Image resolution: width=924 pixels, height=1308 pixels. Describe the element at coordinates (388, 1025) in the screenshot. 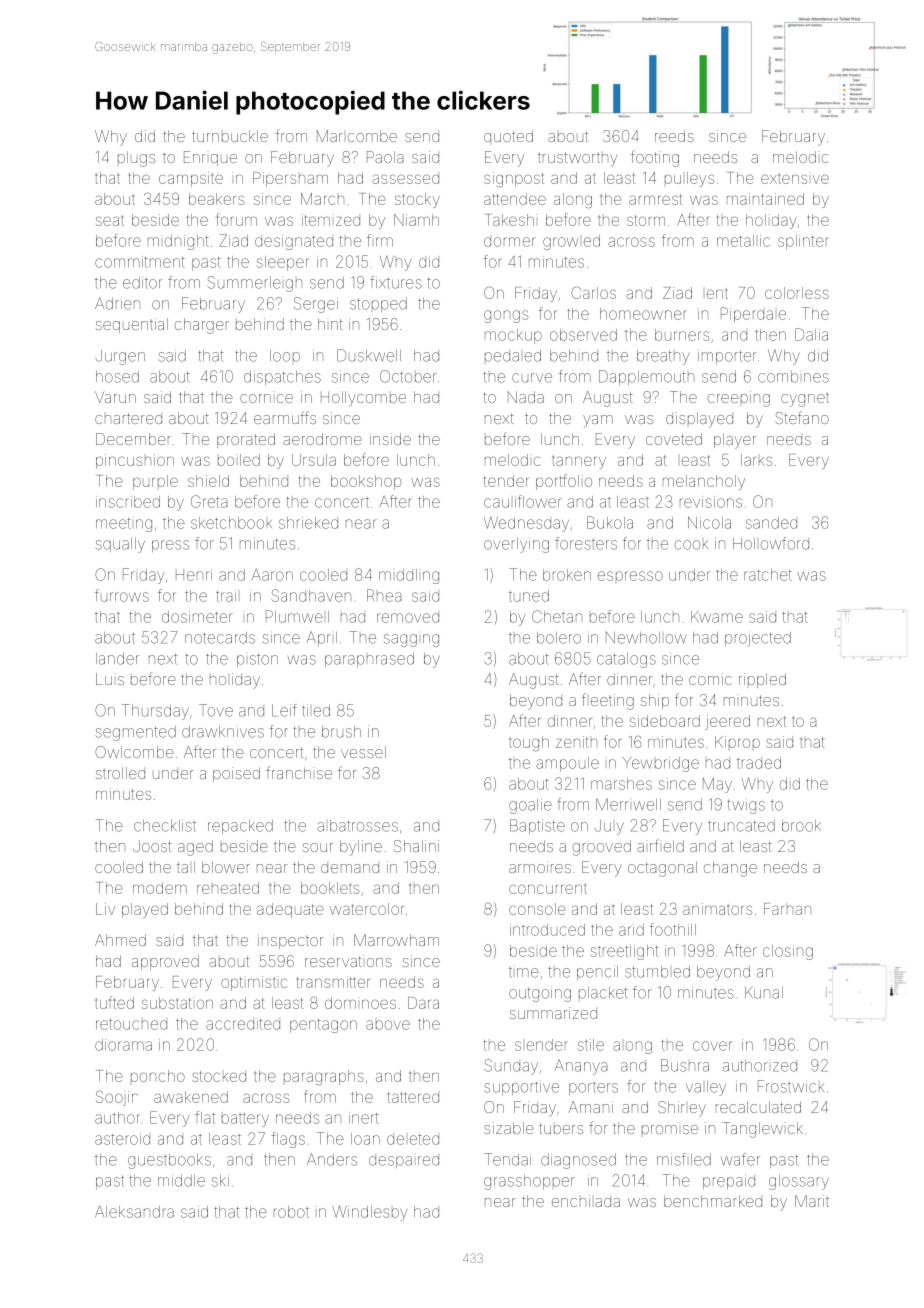

I see `above` at that location.
